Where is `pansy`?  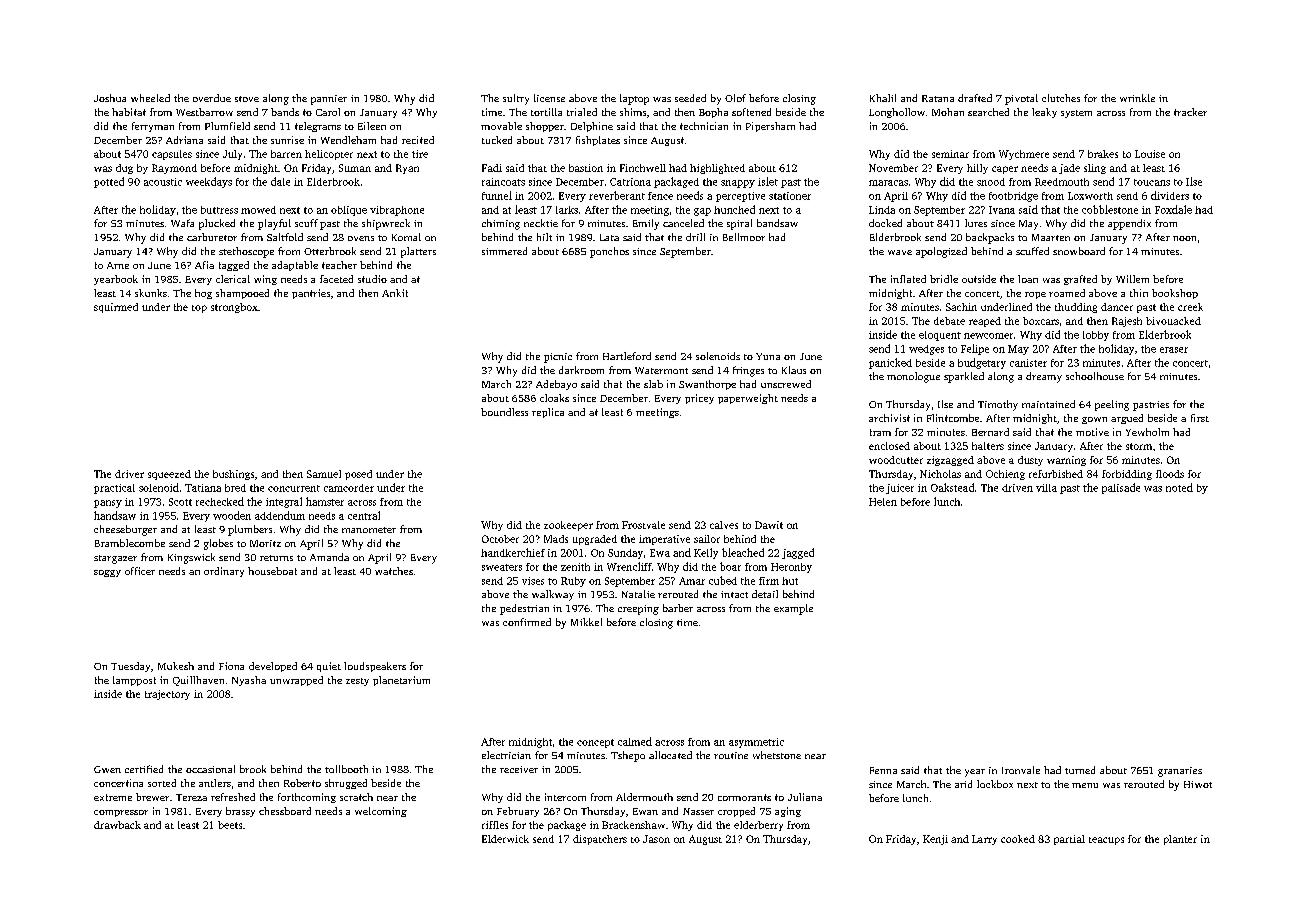
pansy is located at coordinates (108, 504).
